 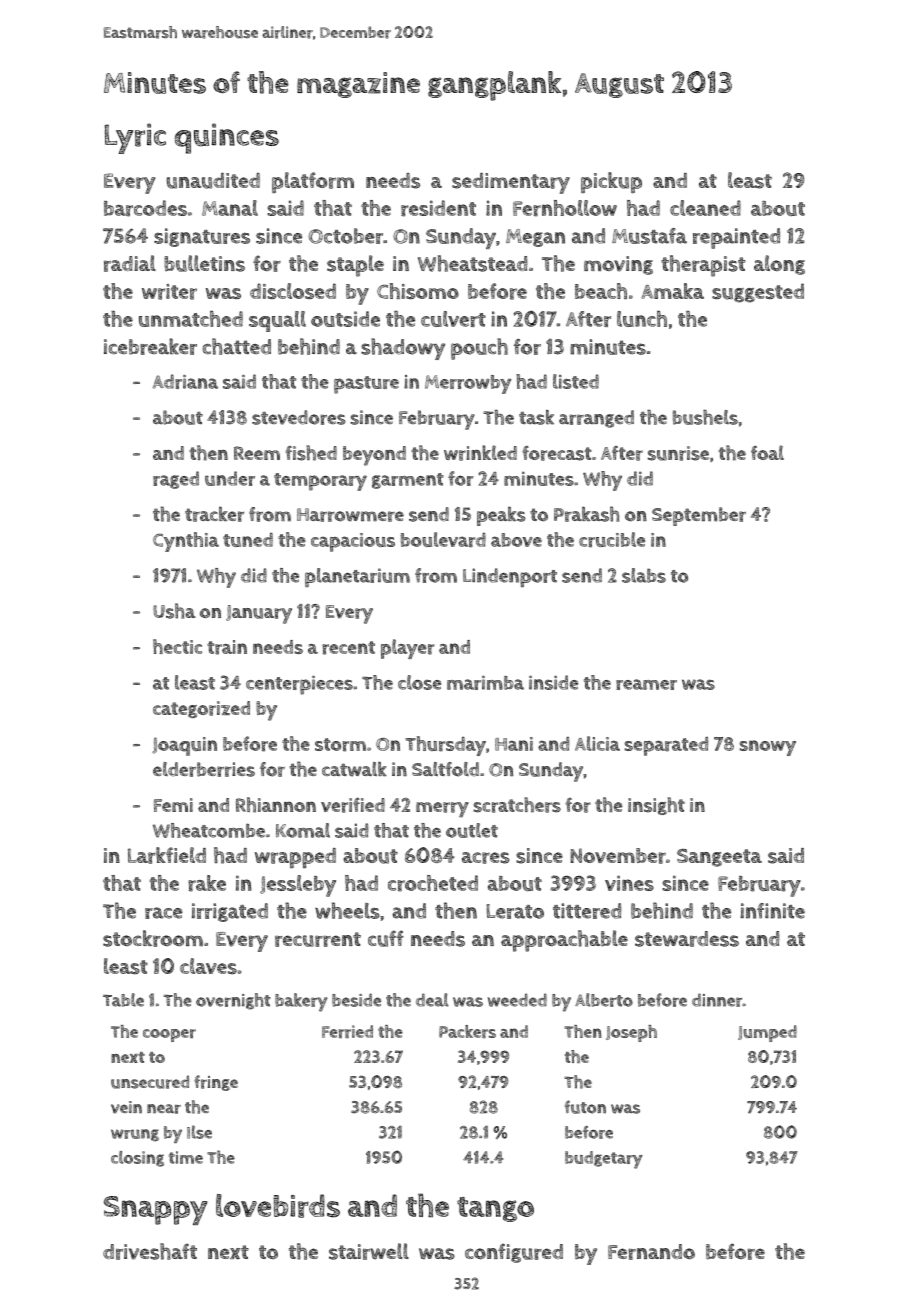 What do you see at coordinates (586, 514) in the screenshot?
I see `Prakash` at bounding box center [586, 514].
